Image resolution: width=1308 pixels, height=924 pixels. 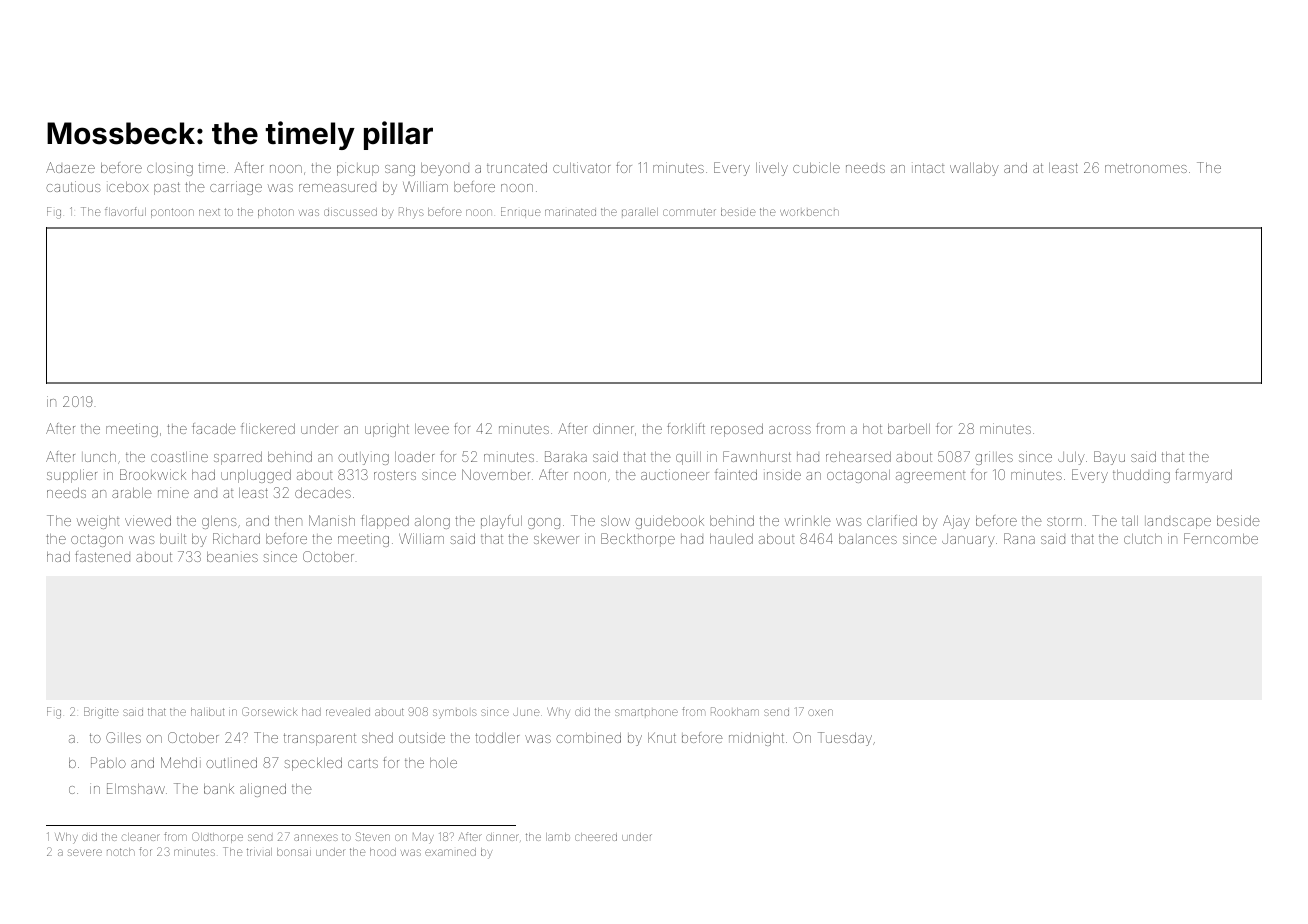 I want to click on Bayu, so click(x=1109, y=458).
